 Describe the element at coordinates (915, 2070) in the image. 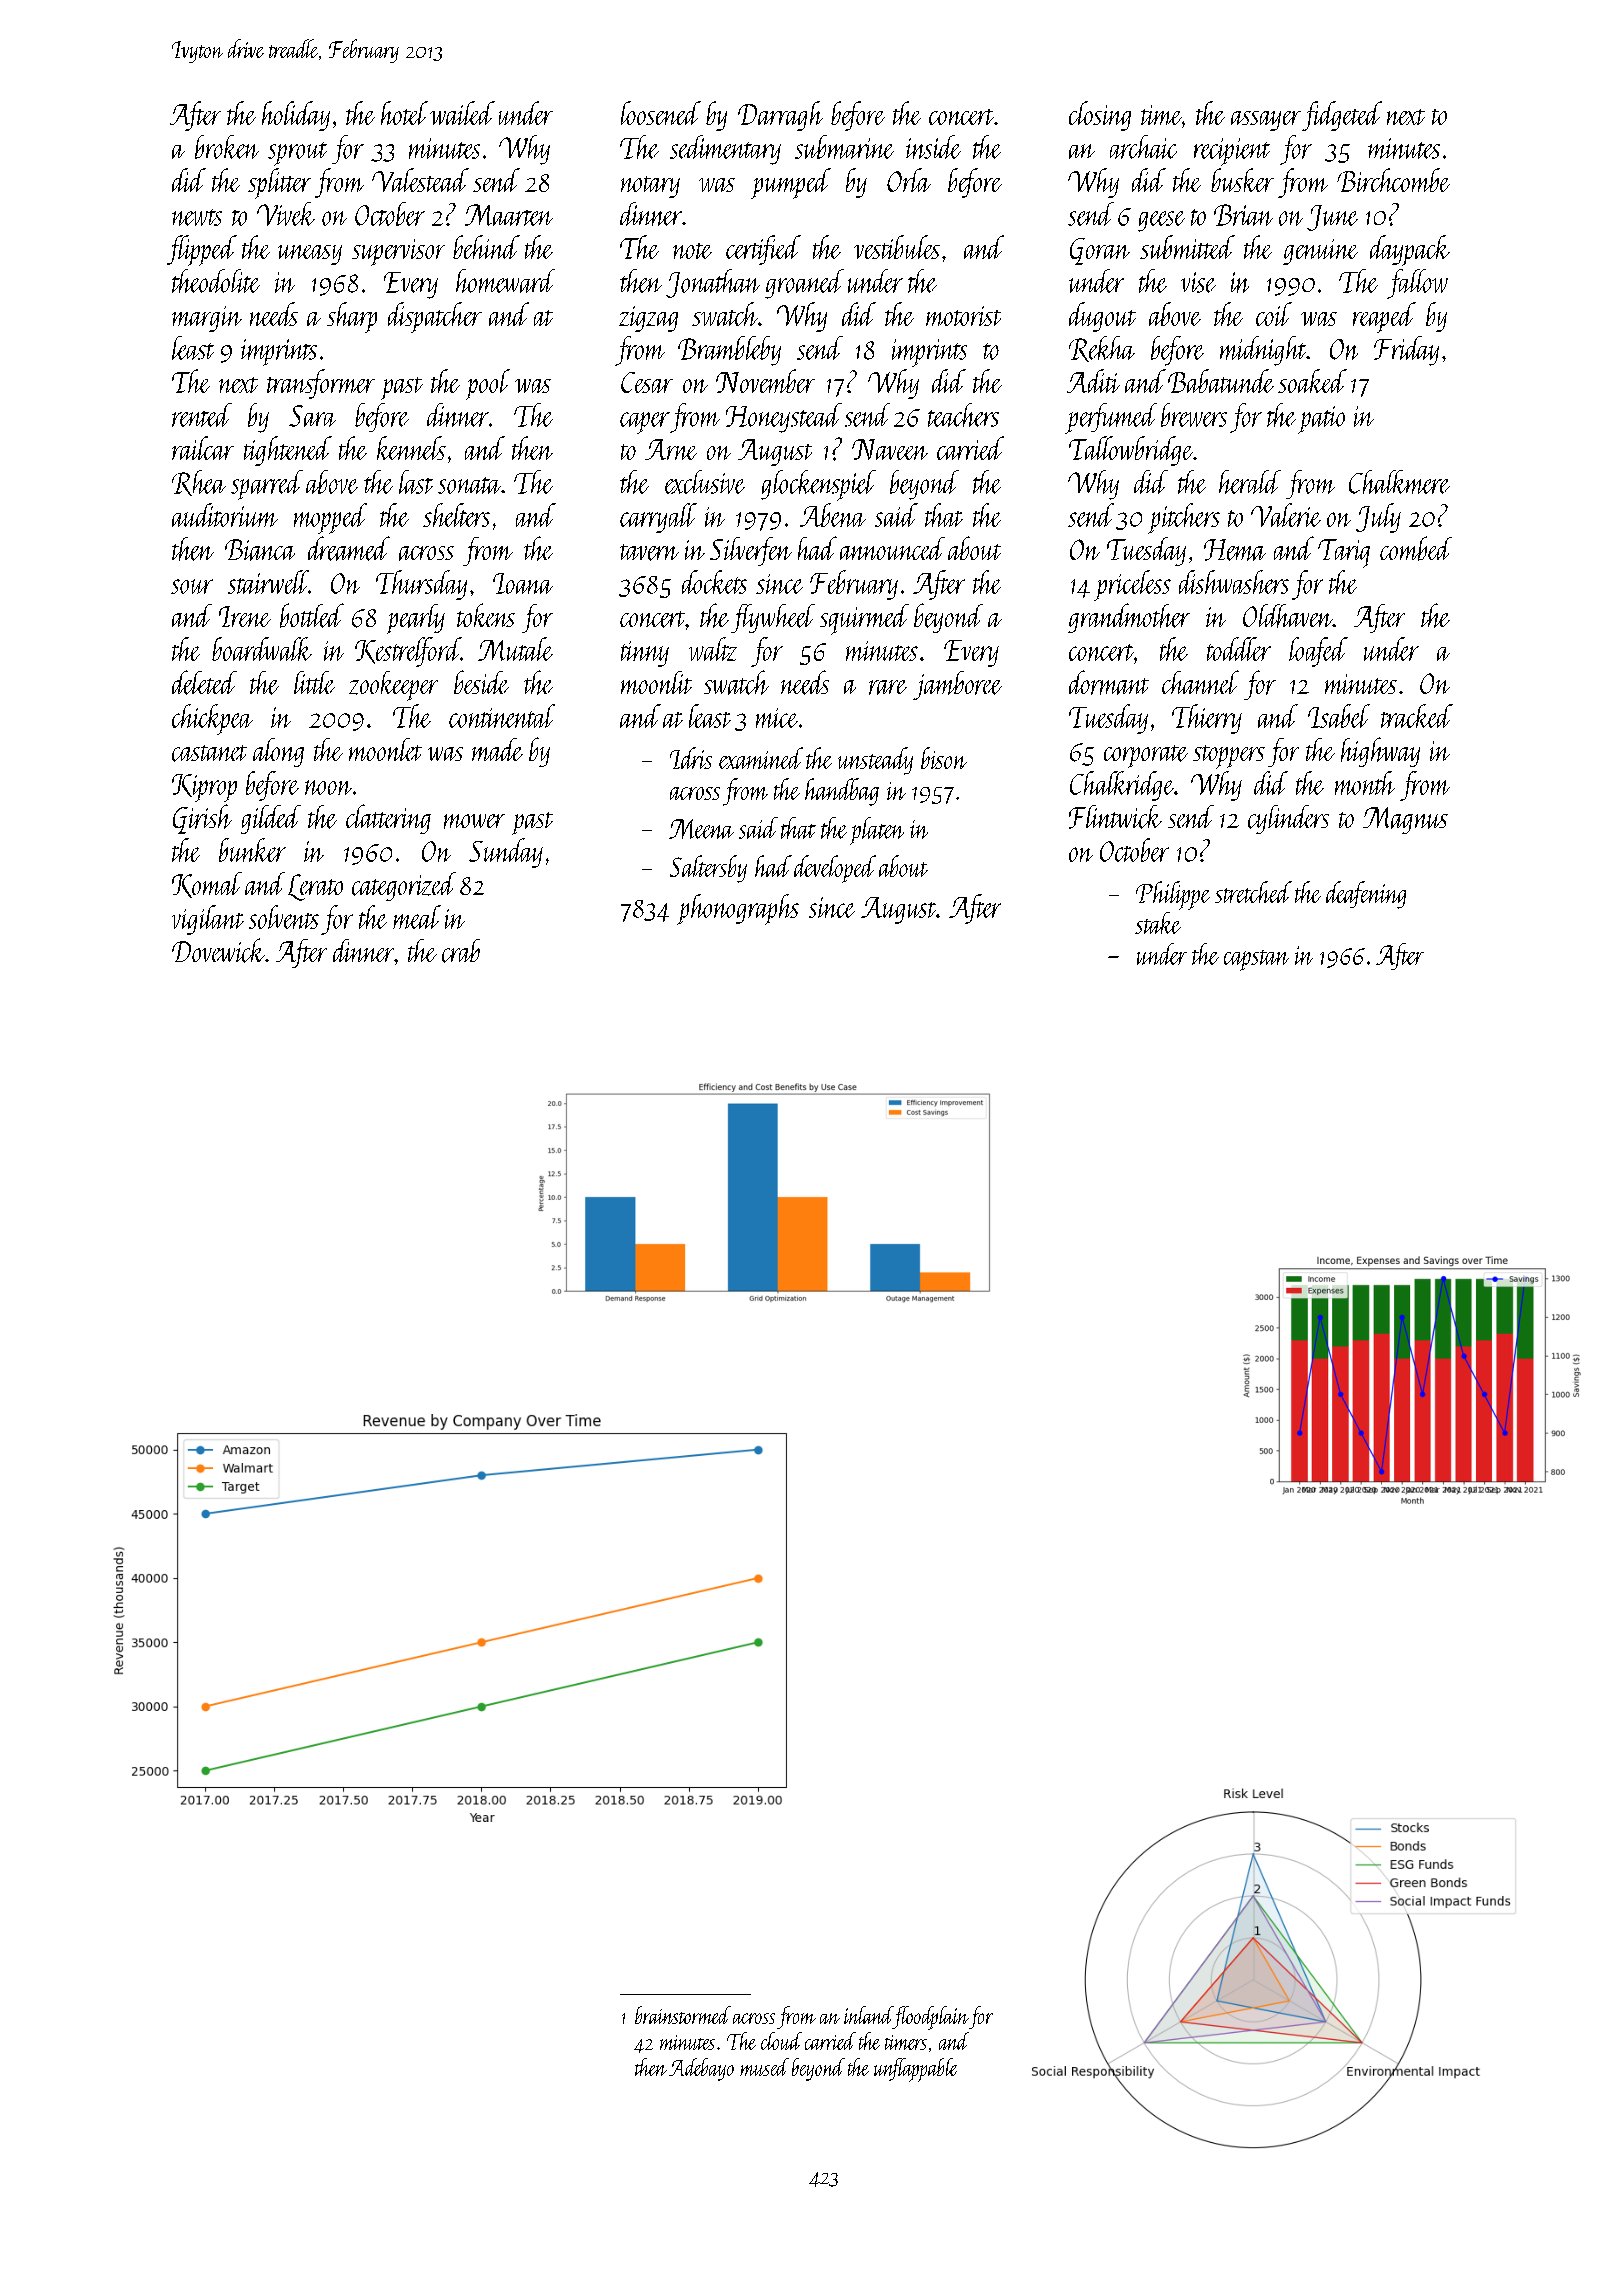

I see `unflappable` at that location.
